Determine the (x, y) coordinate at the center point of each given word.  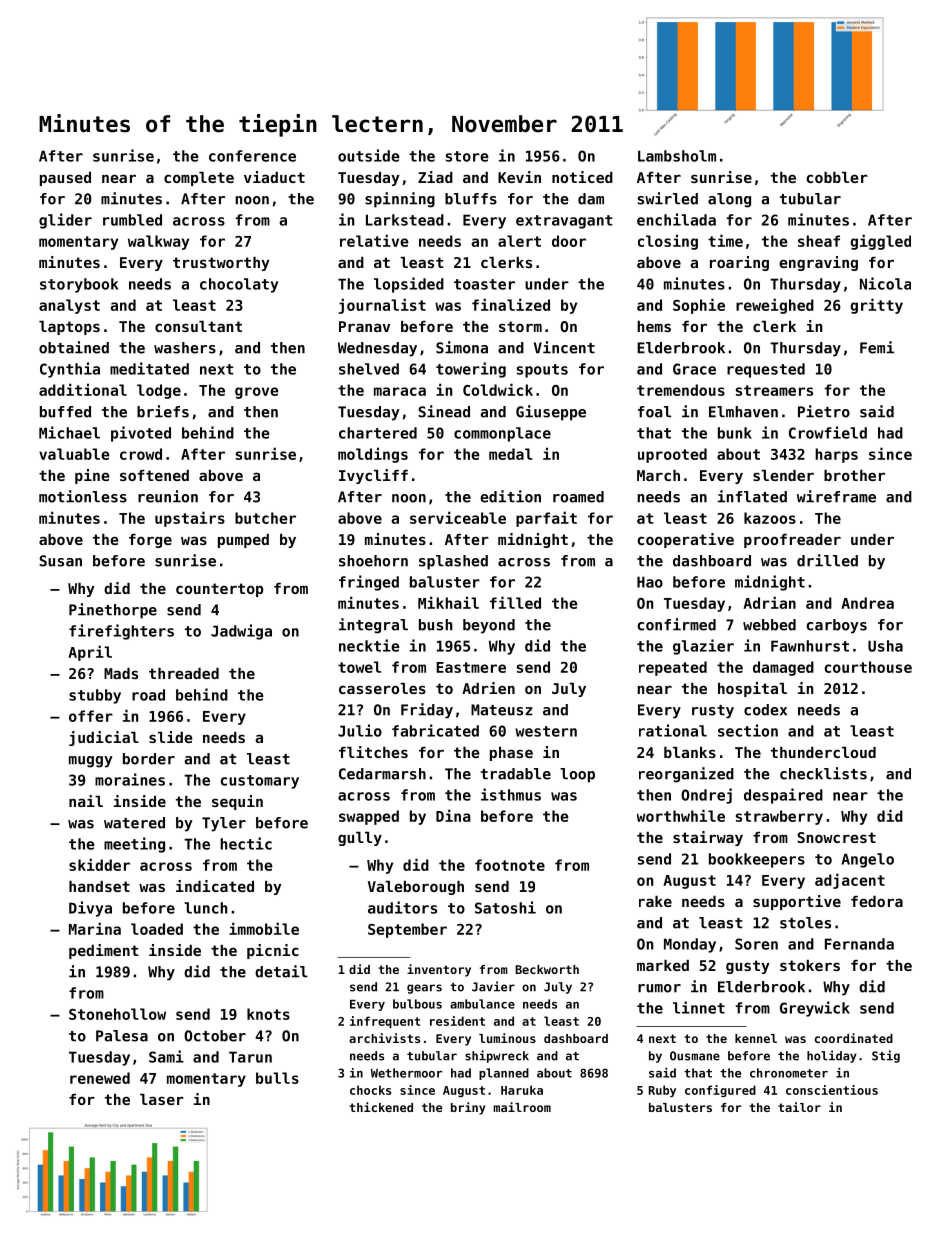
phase (511, 754)
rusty (713, 712)
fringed (369, 583)
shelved (369, 369)
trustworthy (221, 264)
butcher (265, 518)
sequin (237, 802)
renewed (100, 1078)
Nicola (885, 283)
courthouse (868, 667)
